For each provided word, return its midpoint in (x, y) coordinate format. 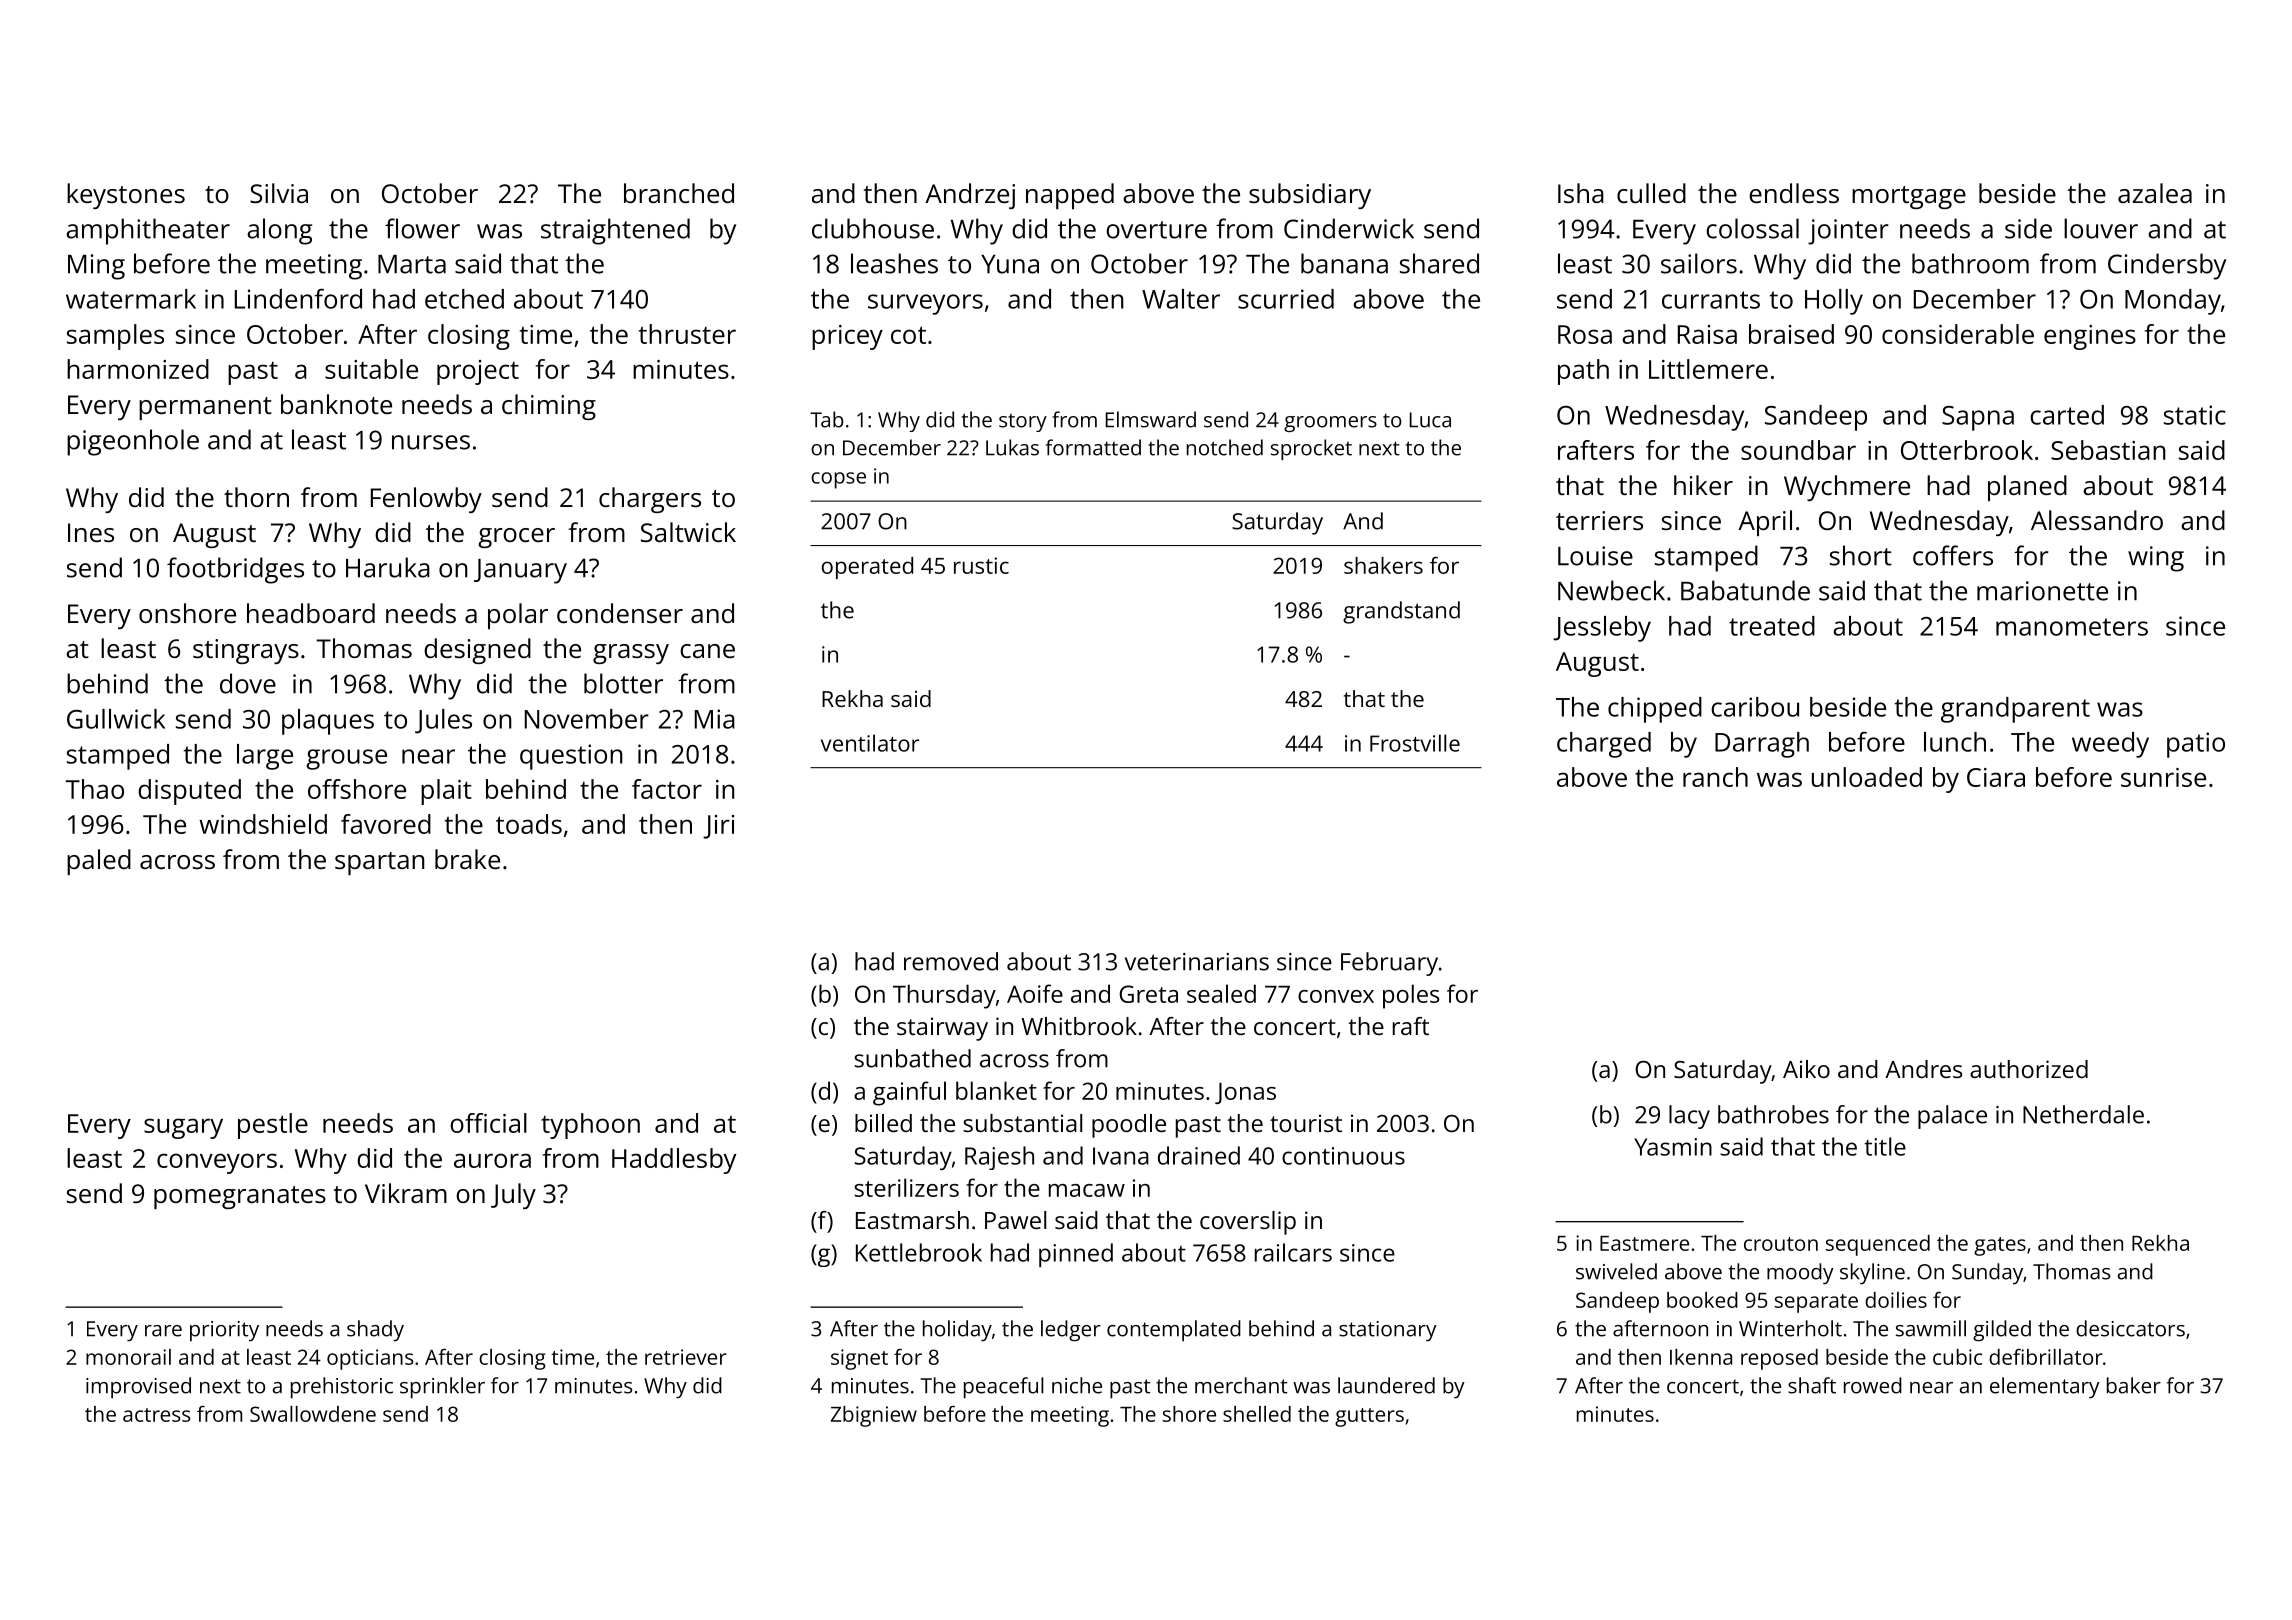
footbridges (235, 570)
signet (859, 1359)
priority (224, 1331)
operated (867, 568)
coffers (1953, 555)
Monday (2173, 302)
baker (2134, 1385)
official (488, 1123)
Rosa (1585, 334)
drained (1199, 1155)
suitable (371, 369)
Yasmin (1673, 1147)
